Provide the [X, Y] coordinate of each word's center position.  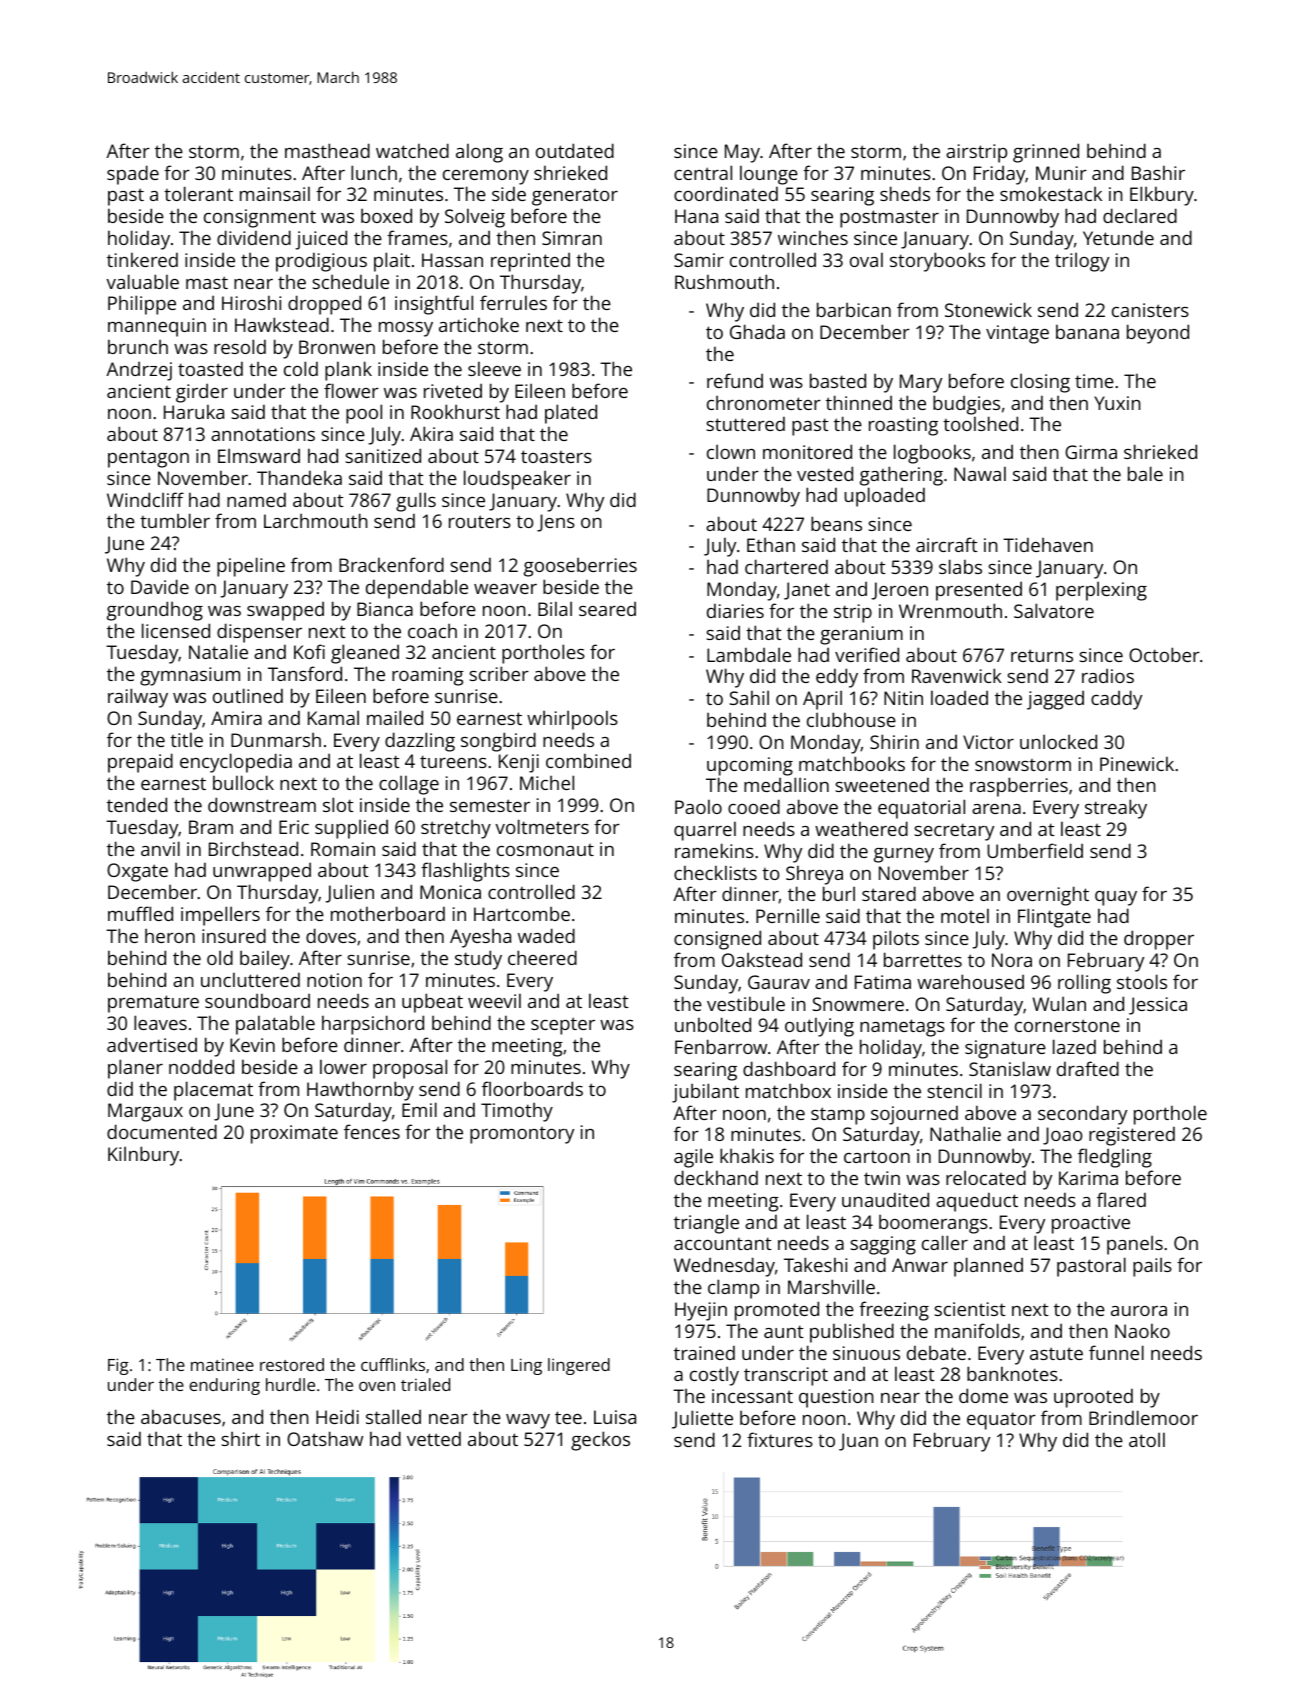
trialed [425, 1384]
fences [372, 1131]
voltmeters [542, 826]
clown [731, 451]
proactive [1091, 1224]
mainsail [275, 193]
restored [292, 1364]
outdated [575, 150]
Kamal [333, 717]
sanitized [383, 455]
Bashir [1158, 172]
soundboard [257, 1000]
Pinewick [1137, 763]
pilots [896, 940]
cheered [542, 957]
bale [1145, 473]
